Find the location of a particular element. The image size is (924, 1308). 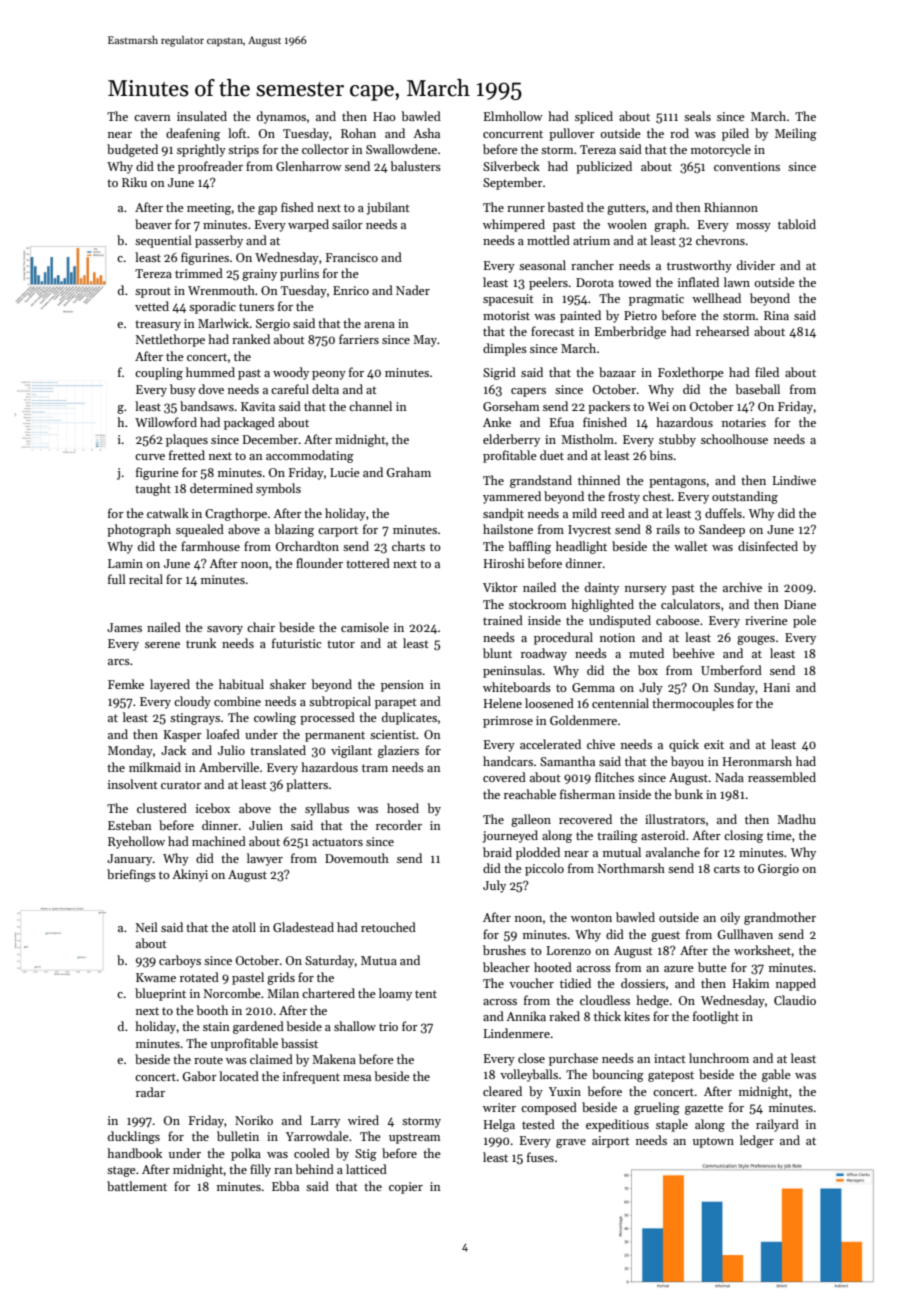

cavern is located at coordinates (152, 118).
